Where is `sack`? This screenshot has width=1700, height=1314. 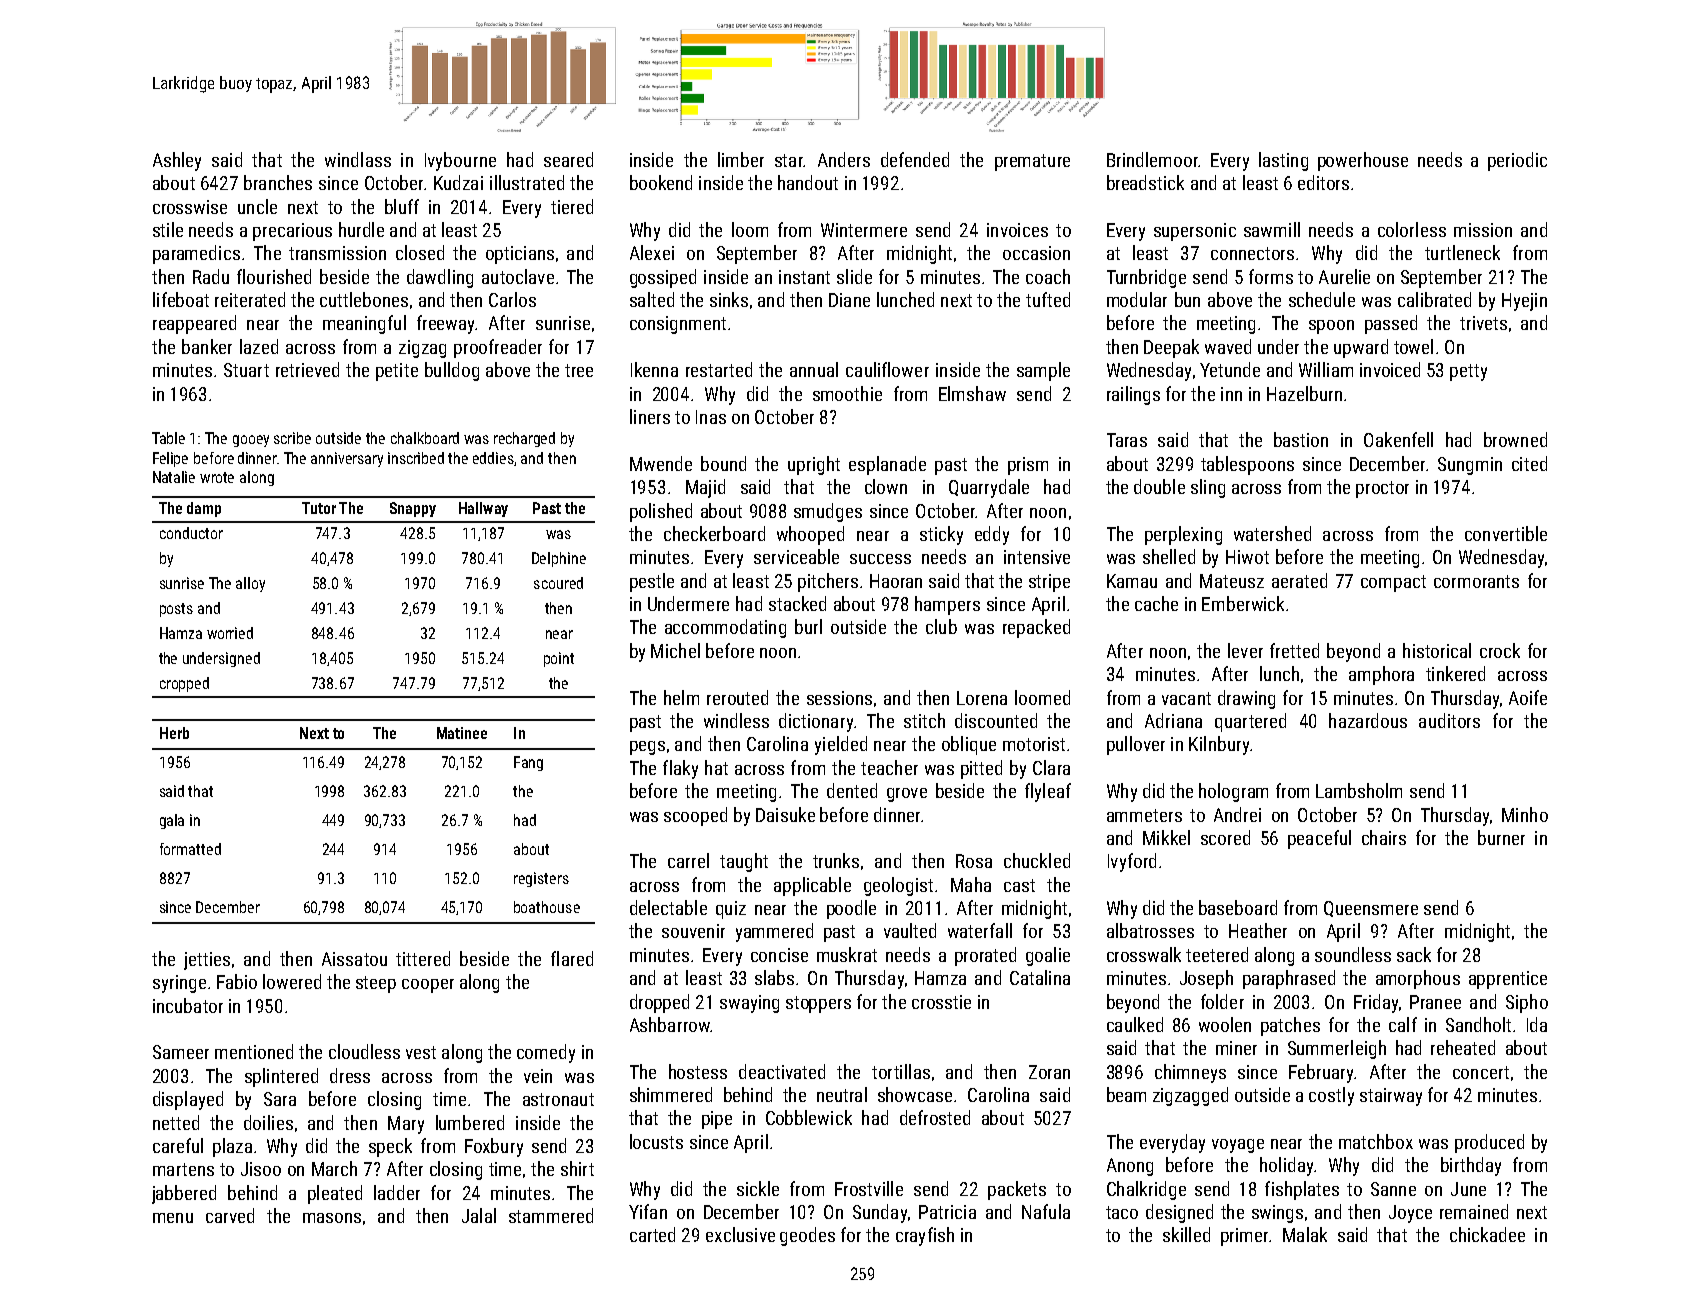
sack is located at coordinates (1414, 954).
